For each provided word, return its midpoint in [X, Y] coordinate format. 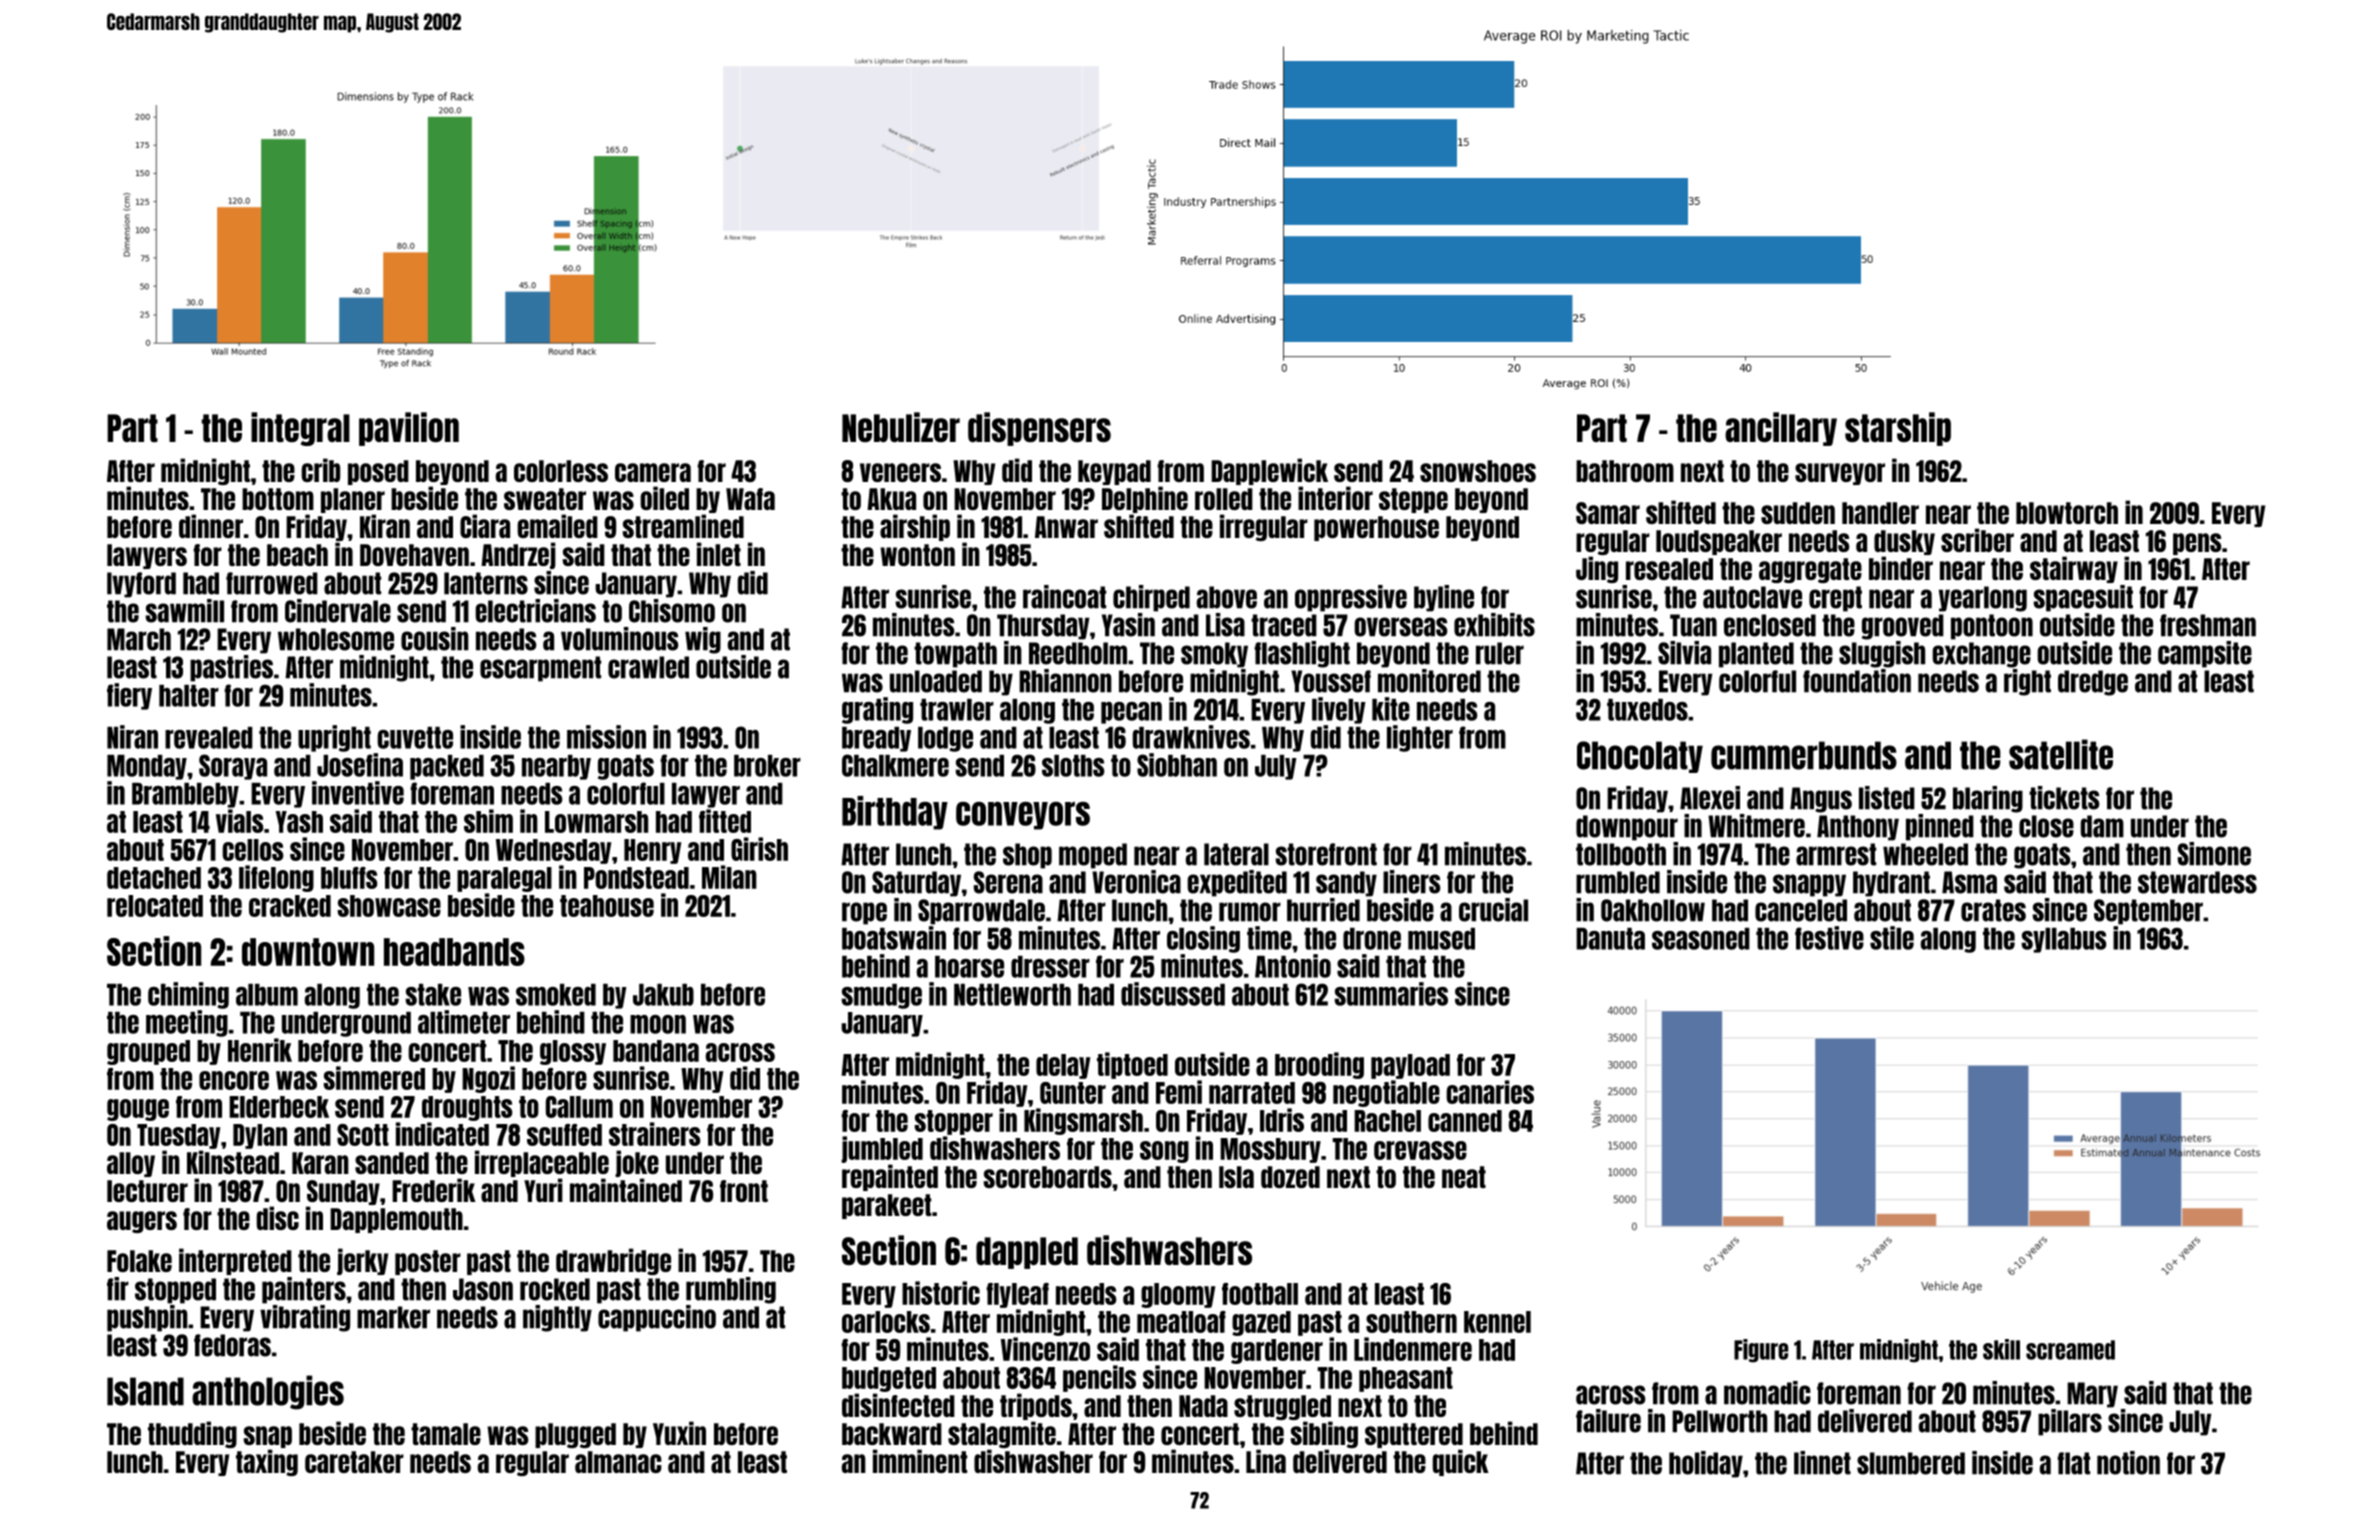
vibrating [305, 1318]
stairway [2074, 569]
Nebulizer [901, 427]
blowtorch [2067, 513]
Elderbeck [279, 1107]
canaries [1490, 1092]
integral [300, 429]
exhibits [1494, 625]
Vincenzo [1045, 1349]
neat [1464, 1177]
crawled [648, 667]
